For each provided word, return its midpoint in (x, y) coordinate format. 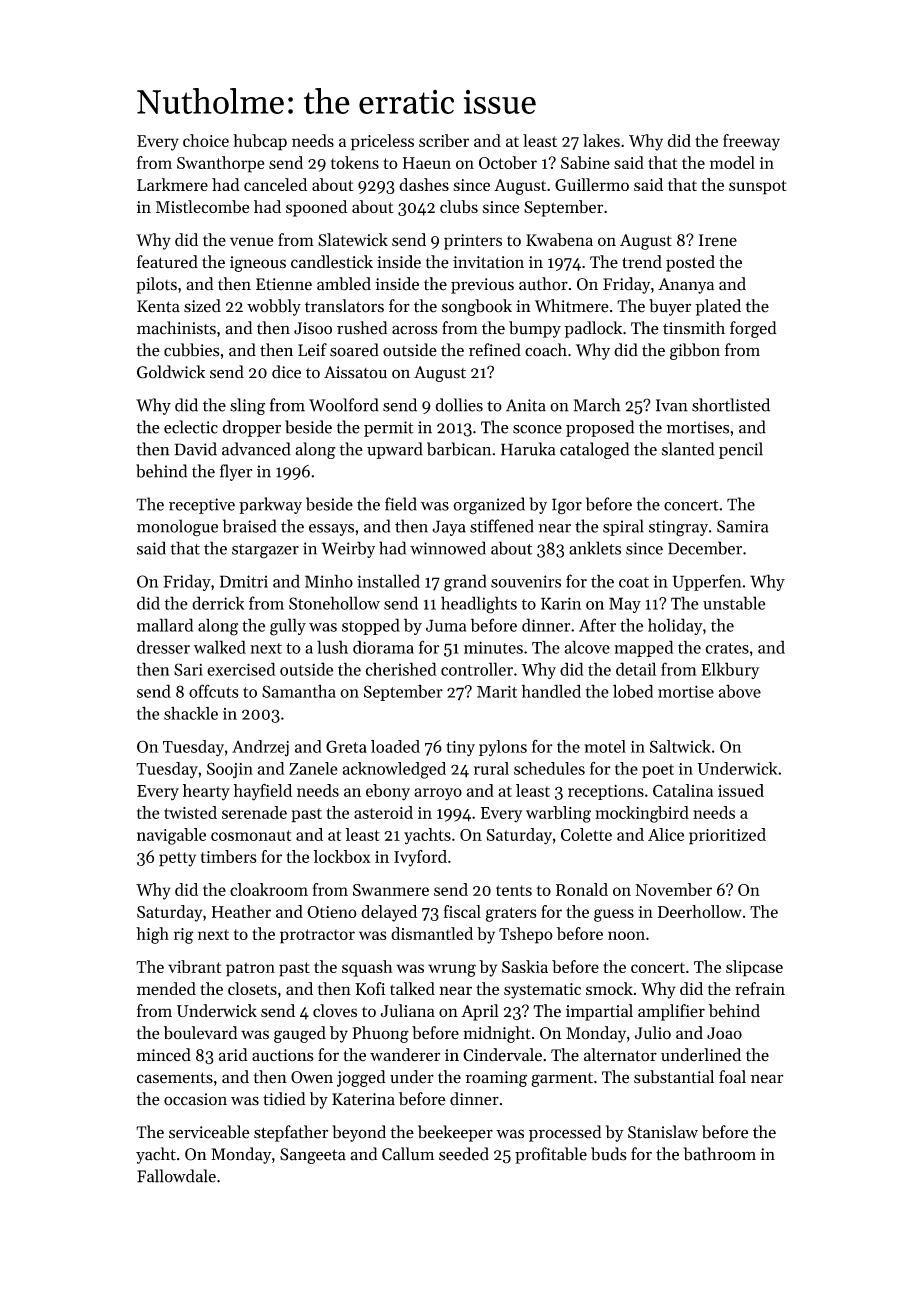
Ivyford (420, 858)
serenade (254, 812)
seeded (464, 1154)
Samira (743, 526)
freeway (751, 142)
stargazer (265, 551)
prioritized (727, 836)
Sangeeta (313, 1156)
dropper (251, 428)
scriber (444, 140)
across (414, 330)
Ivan (672, 405)
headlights (479, 605)
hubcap (260, 142)
